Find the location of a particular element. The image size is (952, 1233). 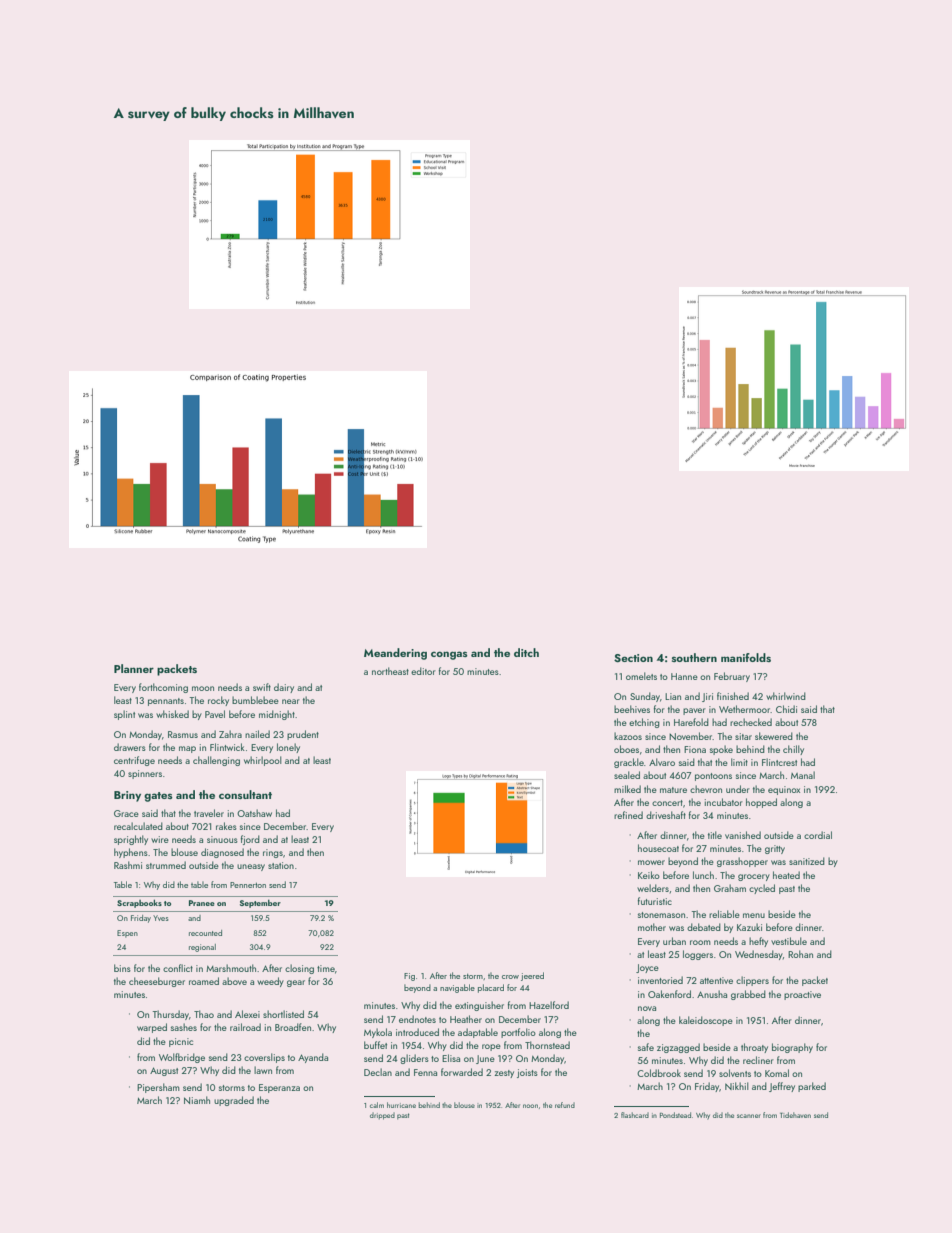

dripped is located at coordinates (382, 1116).
